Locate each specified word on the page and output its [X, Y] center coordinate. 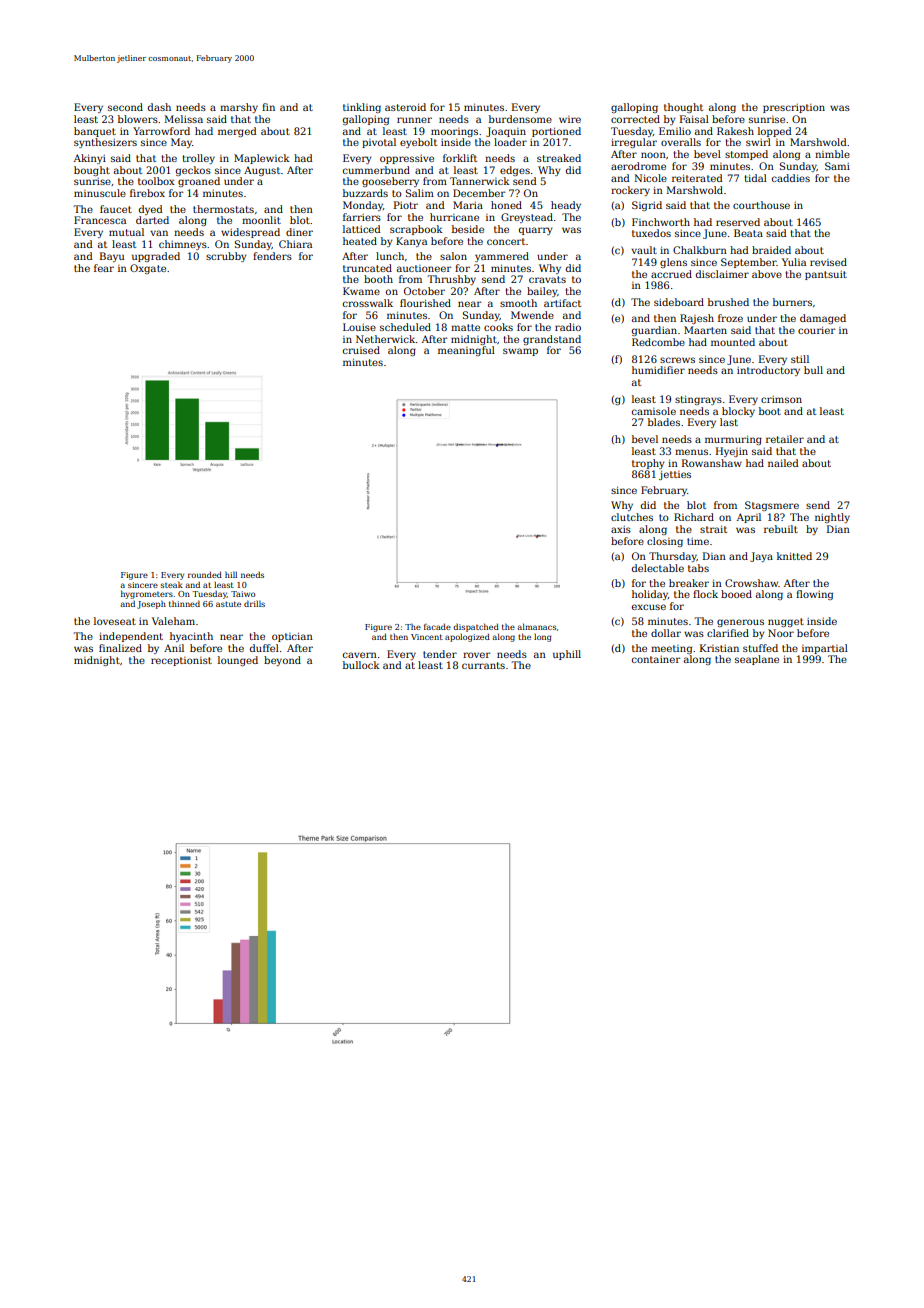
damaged [823, 319]
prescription [794, 108]
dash [159, 107]
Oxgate [148, 269]
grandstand [552, 340]
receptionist [181, 661]
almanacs [536, 626]
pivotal [379, 143]
